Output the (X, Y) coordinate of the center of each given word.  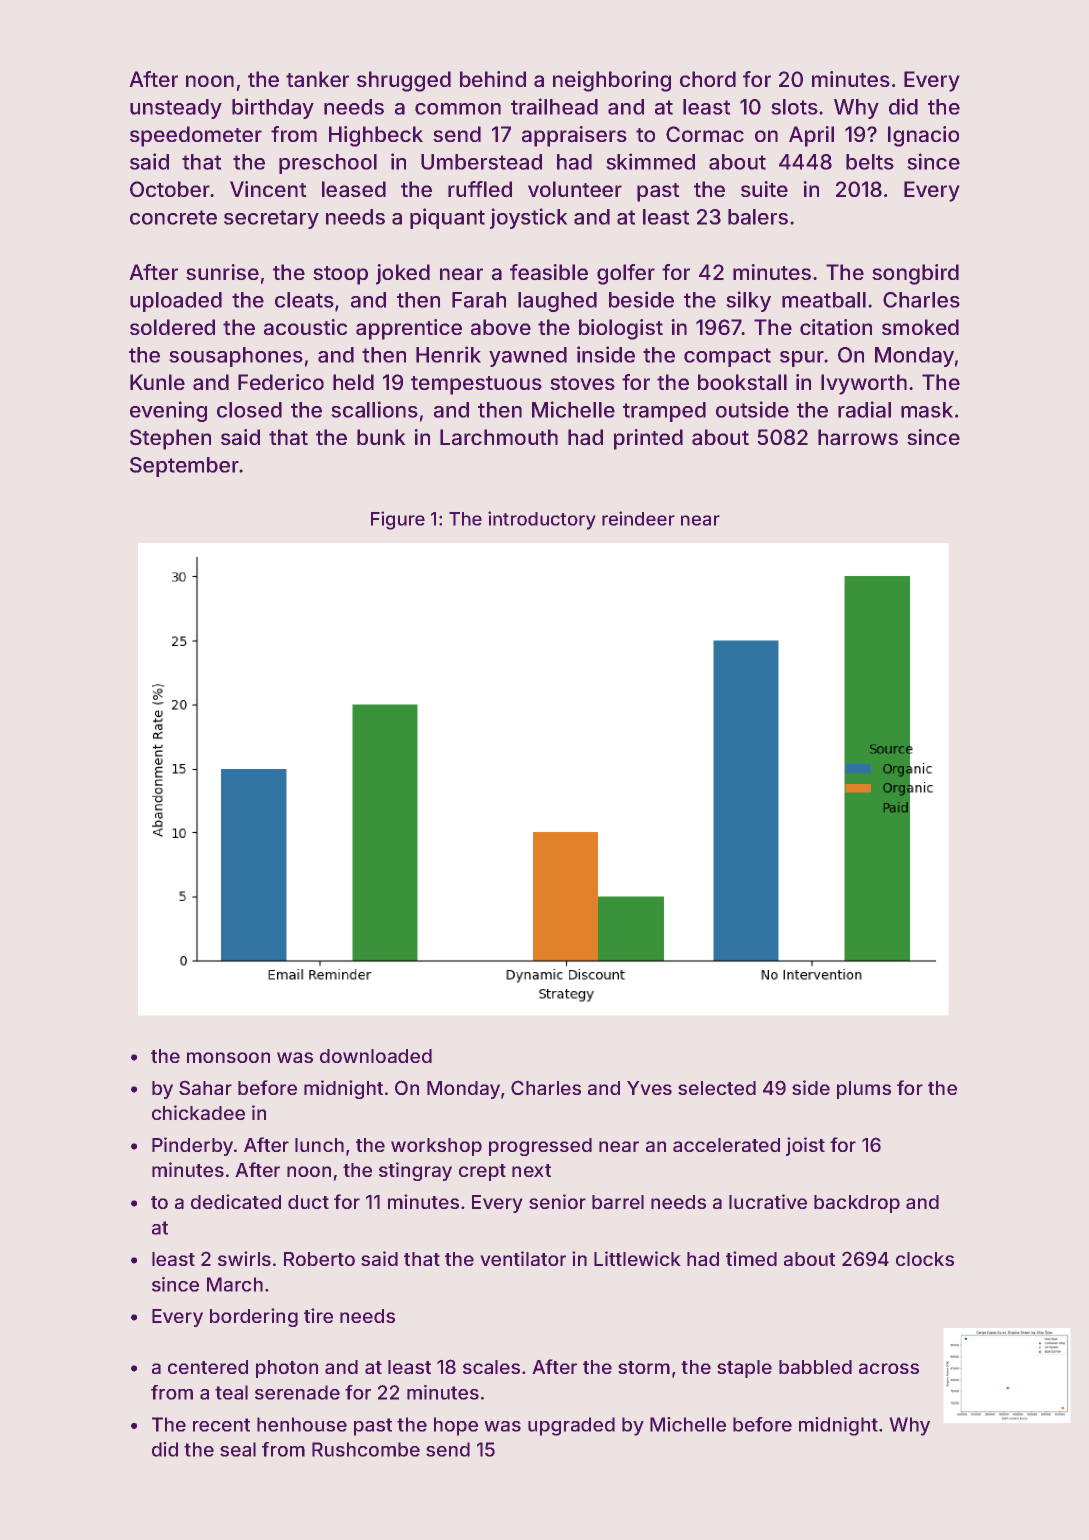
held (353, 382)
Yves (649, 1088)
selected (717, 1088)
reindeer (638, 518)
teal (231, 1392)
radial (864, 409)
